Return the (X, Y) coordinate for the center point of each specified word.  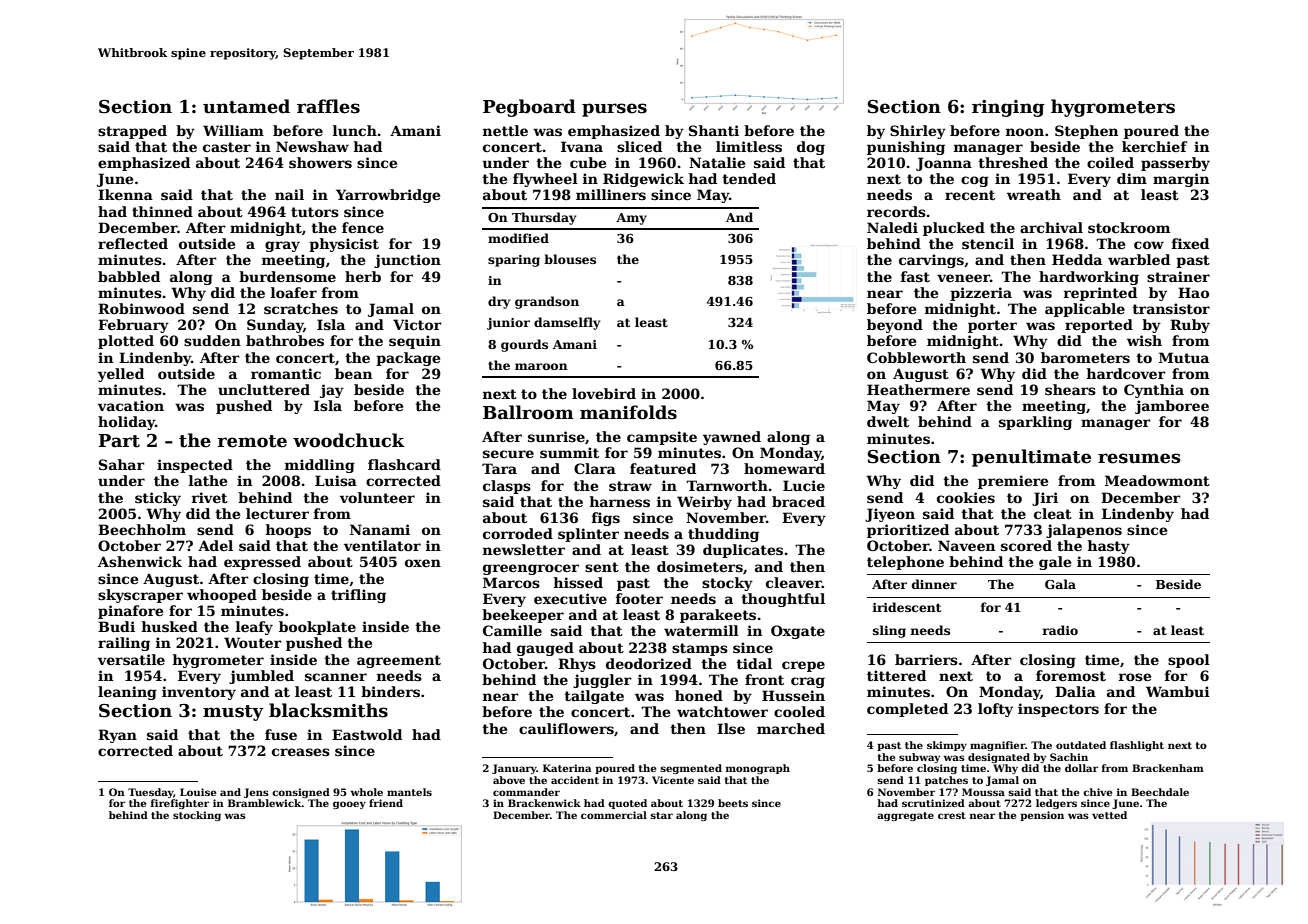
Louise (198, 792)
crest (952, 815)
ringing (1008, 108)
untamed (246, 106)
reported (1099, 326)
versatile (131, 659)
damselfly (567, 323)
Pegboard (529, 108)
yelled (121, 375)
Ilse (731, 728)
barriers (926, 659)
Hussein (793, 695)
